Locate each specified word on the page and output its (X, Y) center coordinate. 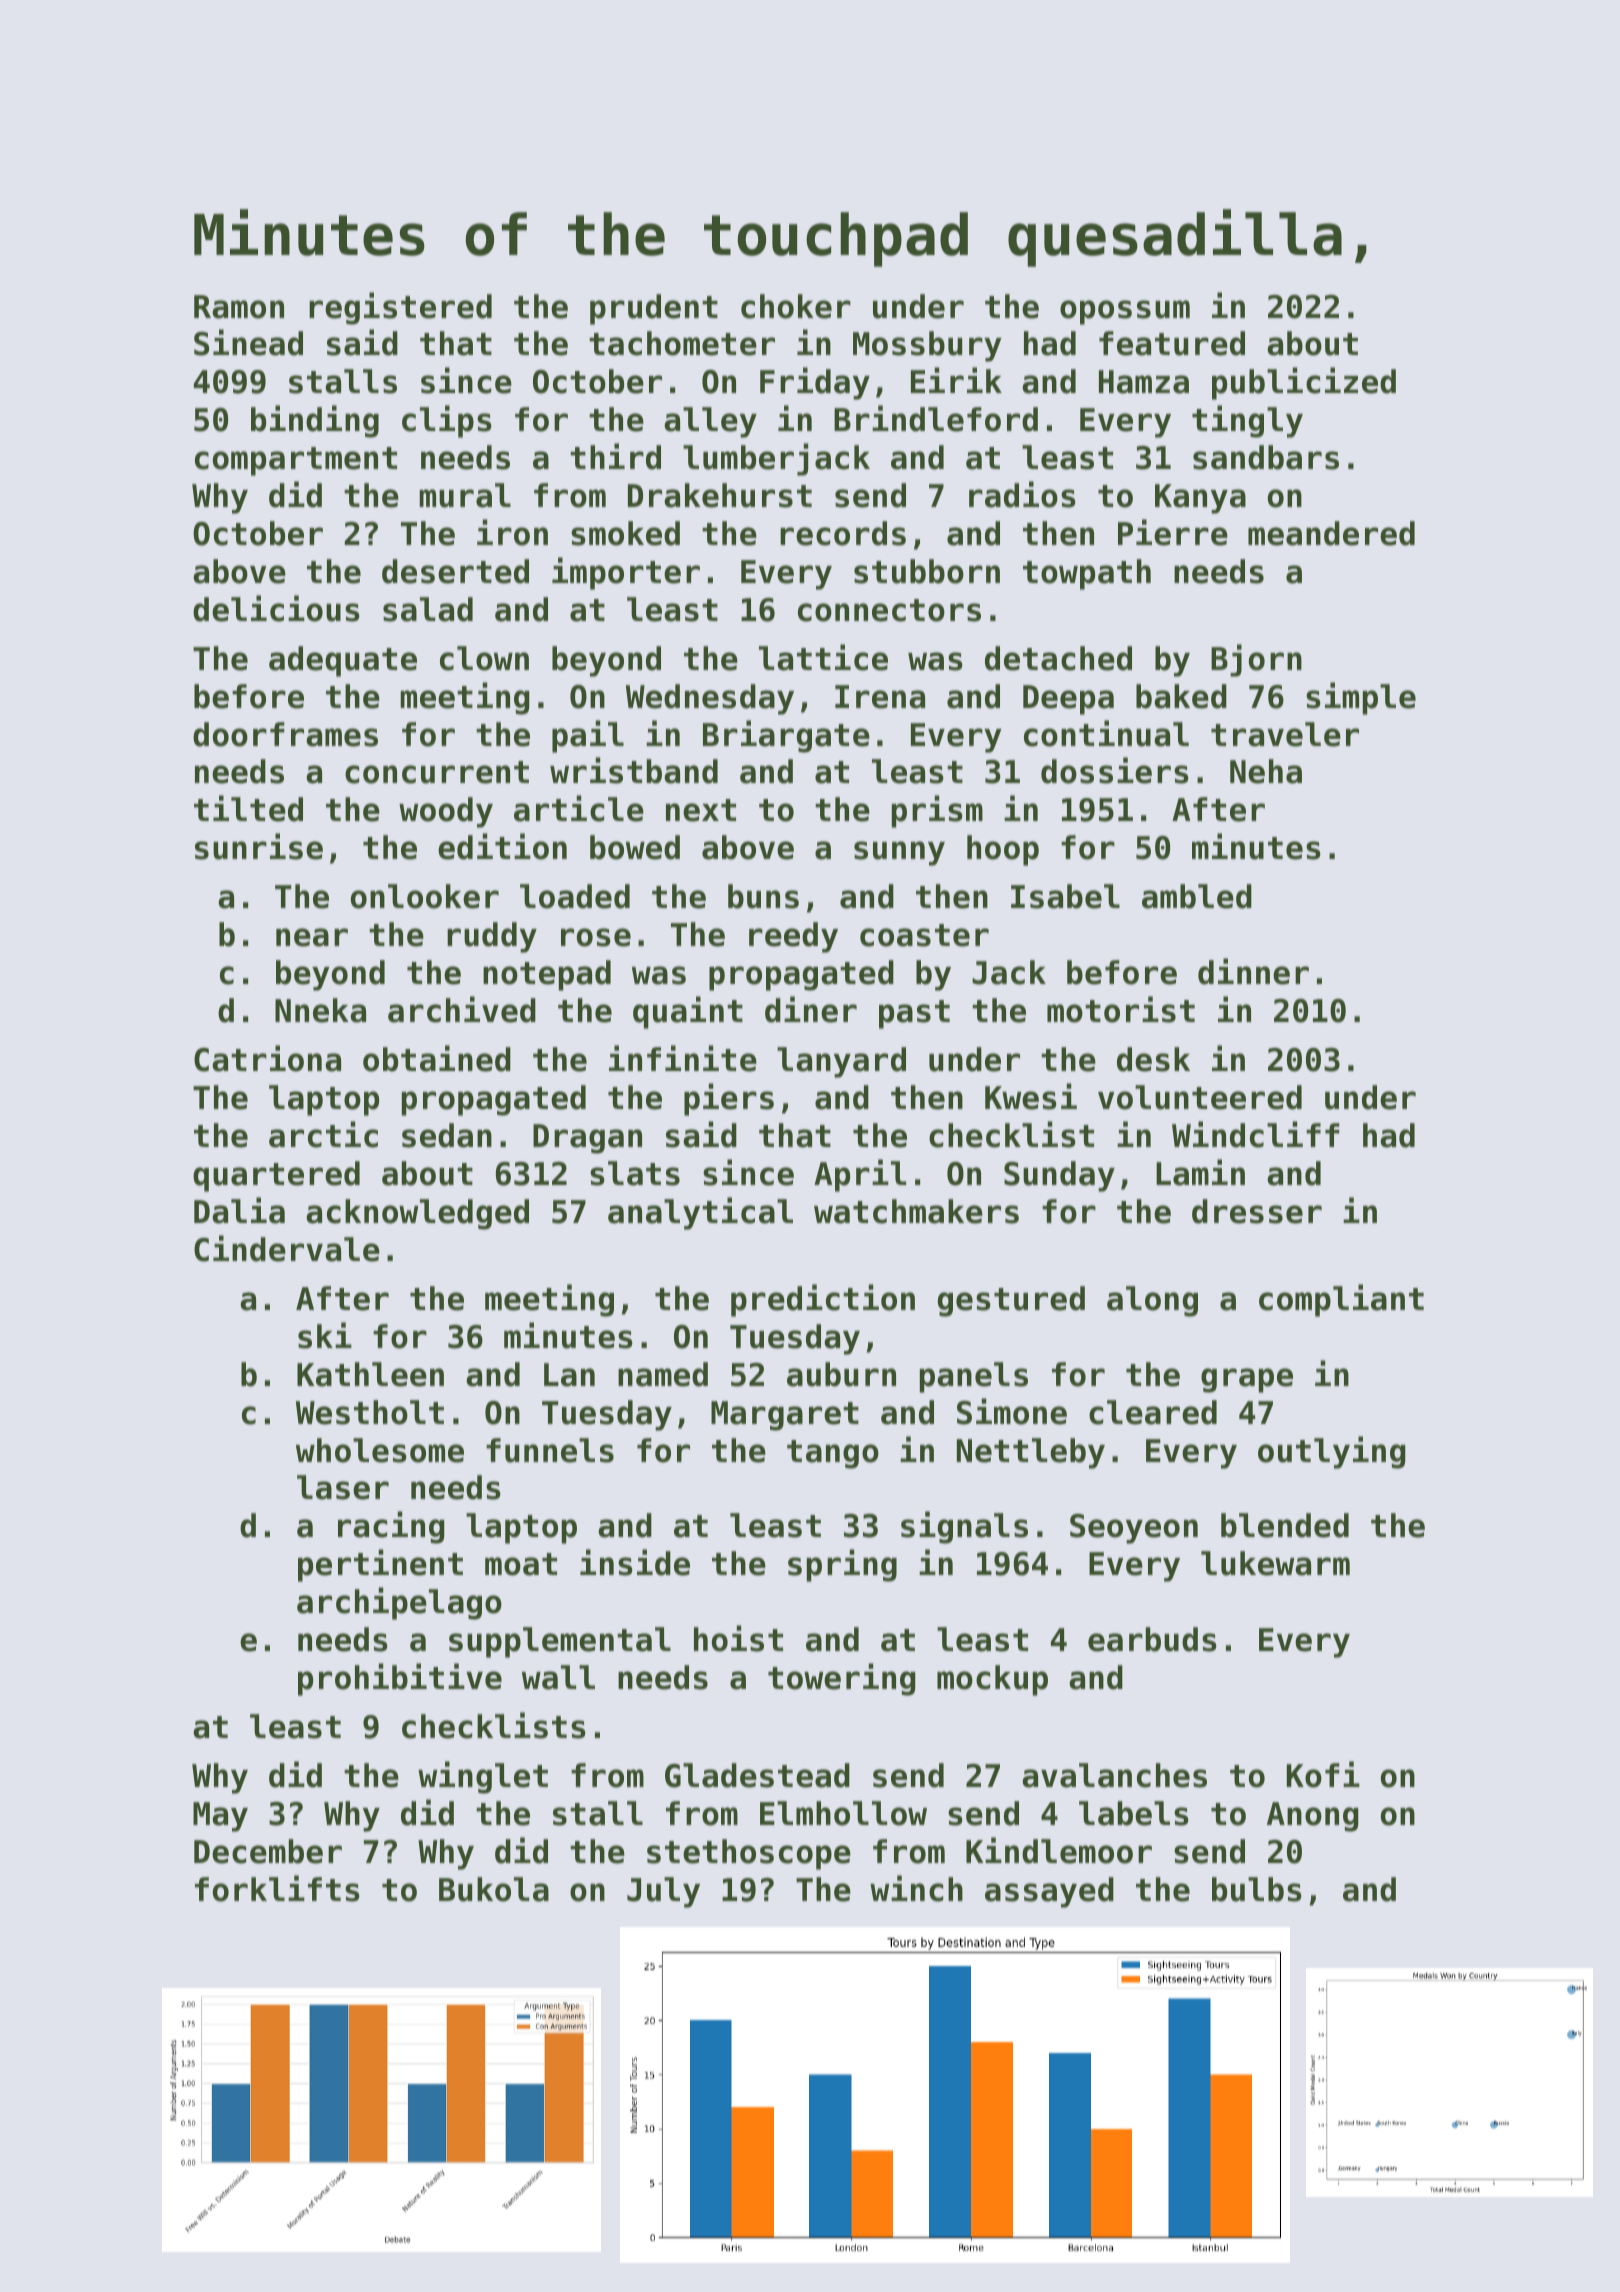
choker (796, 306)
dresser (1257, 1211)
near (312, 937)
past (914, 1014)
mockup (992, 1680)
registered (400, 308)
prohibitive (400, 1679)
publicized (1304, 383)
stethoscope (749, 1854)
